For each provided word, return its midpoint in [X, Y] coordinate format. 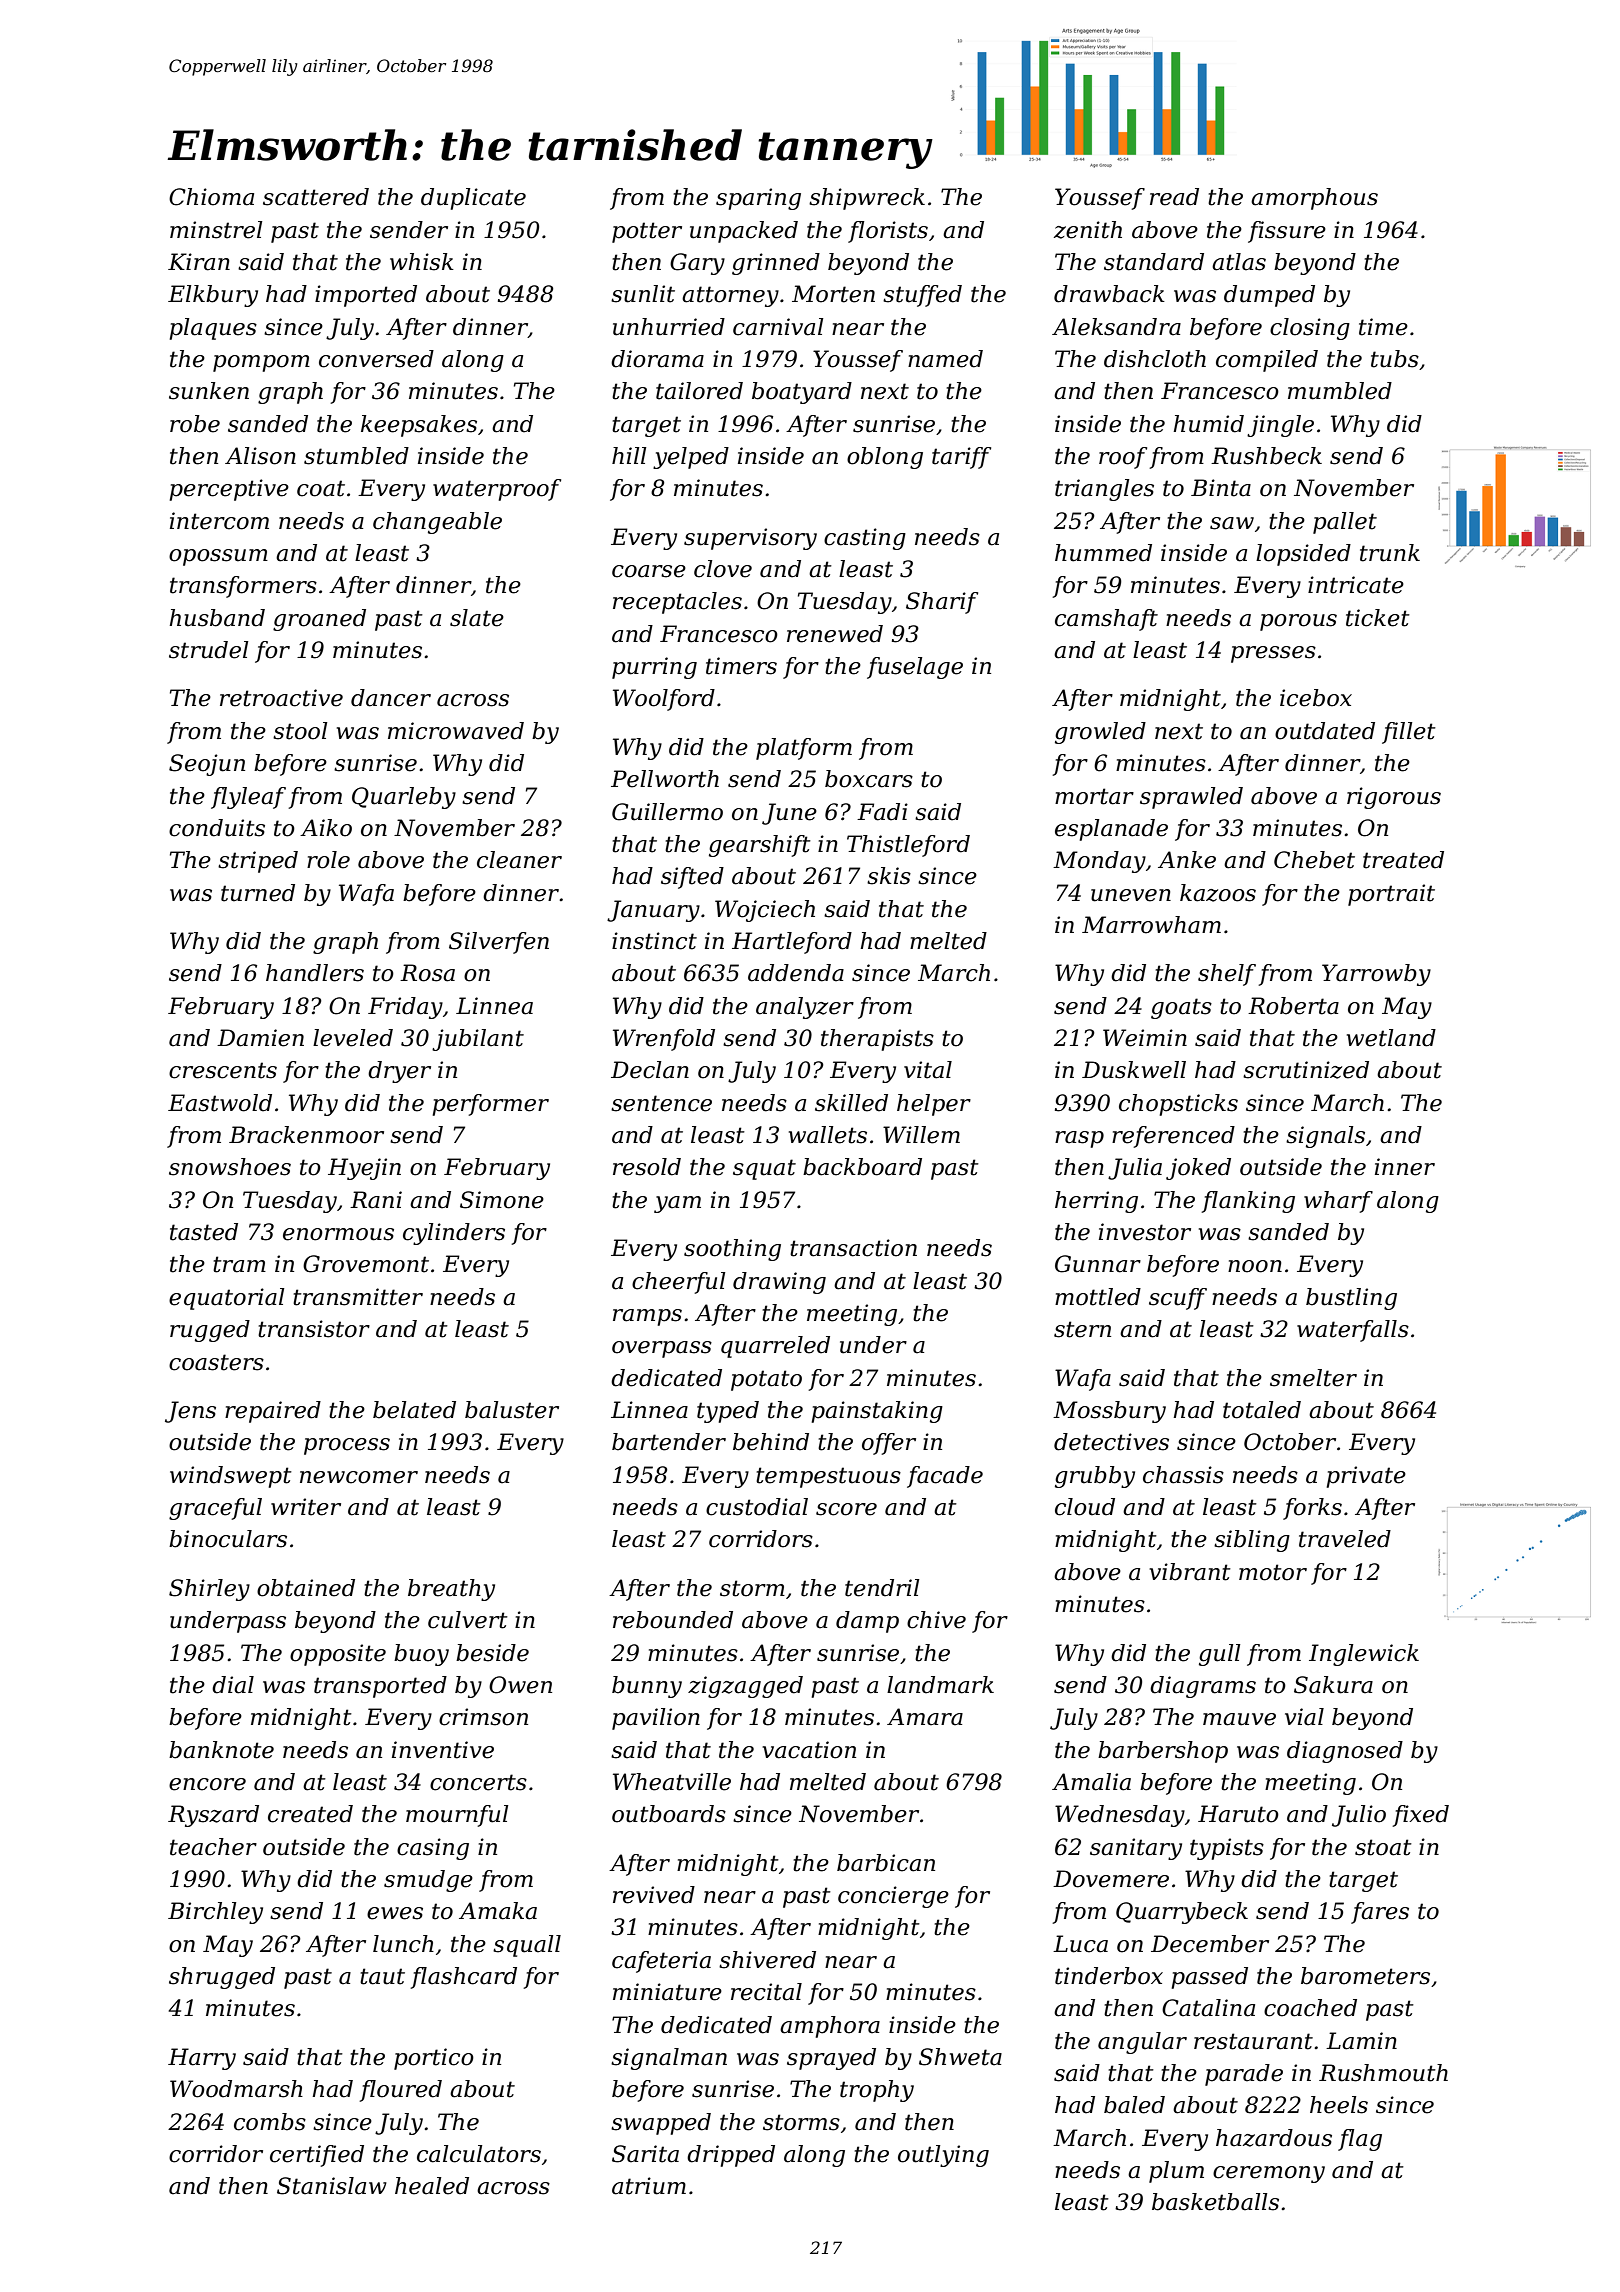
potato [766, 1380]
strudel [209, 650]
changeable [437, 523]
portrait [1391, 895]
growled [1100, 733]
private [1366, 1477]
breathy [451, 1590]
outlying [943, 2156]
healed [432, 2186]
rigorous [1394, 798]
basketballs [1215, 2202]
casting [865, 539]
